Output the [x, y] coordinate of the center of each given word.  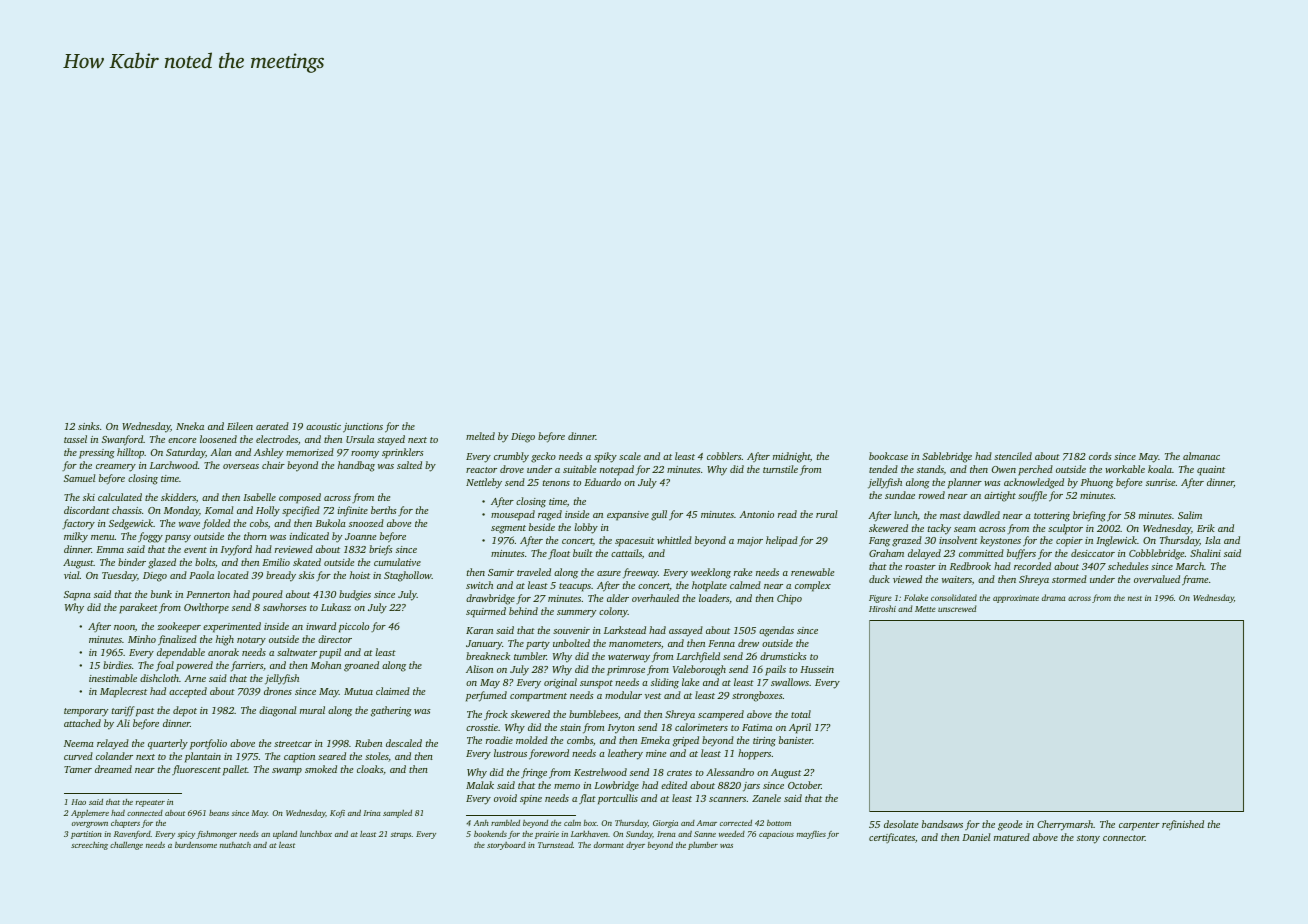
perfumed [486, 696]
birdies [117, 665]
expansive [628, 516]
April [800, 728]
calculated [120, 497]
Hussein [817, 669]
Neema [79, 743]
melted [480, 436]
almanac [1201, 456]
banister [796, 740]
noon [124, 627]
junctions [363, 428]
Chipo [789, 599]
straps [401, 835]
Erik [1206, 528]
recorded [1032, 566]
